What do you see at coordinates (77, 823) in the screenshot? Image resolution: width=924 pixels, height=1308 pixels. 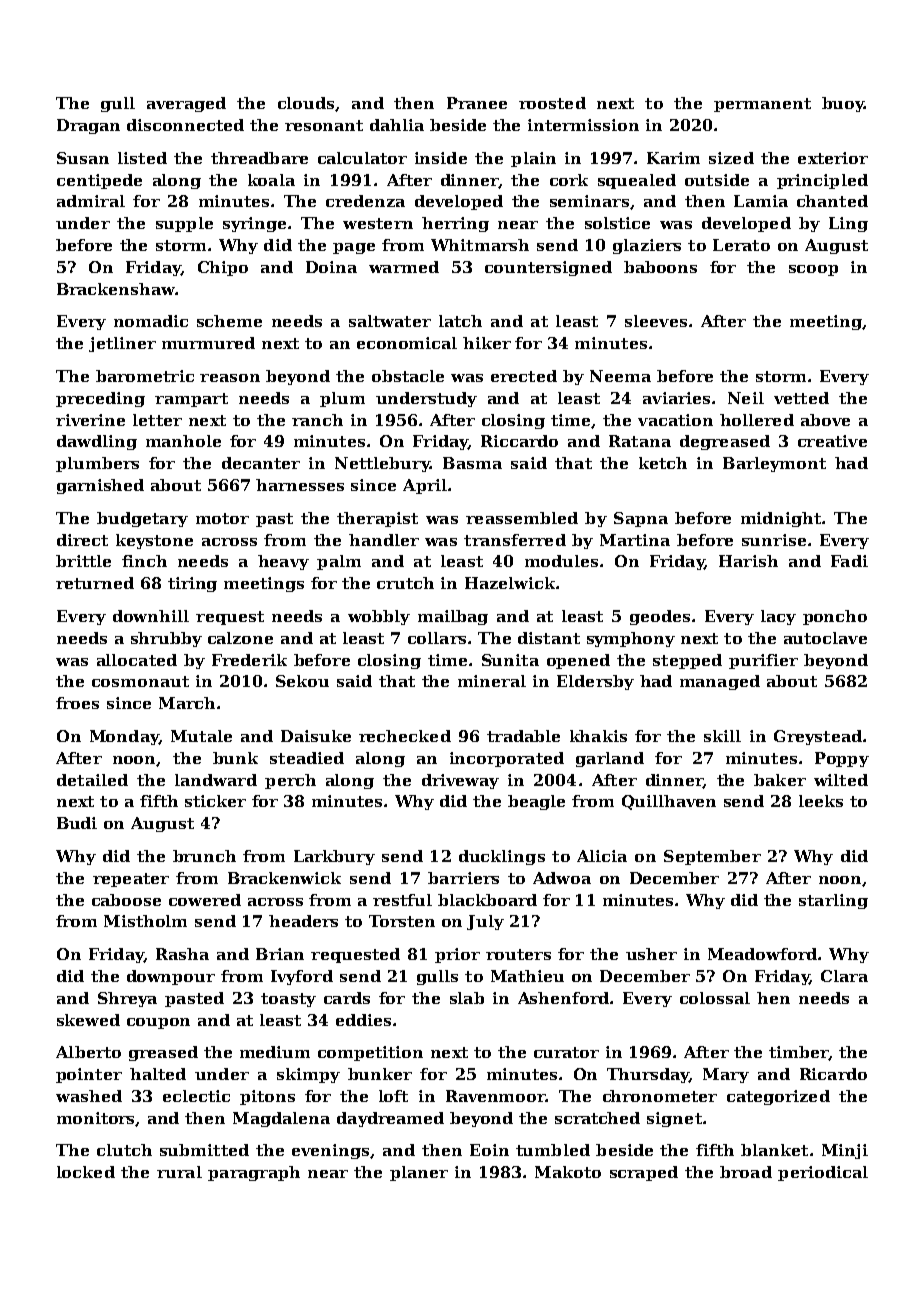 I see `Budi` at bounding box center [77, 823].
